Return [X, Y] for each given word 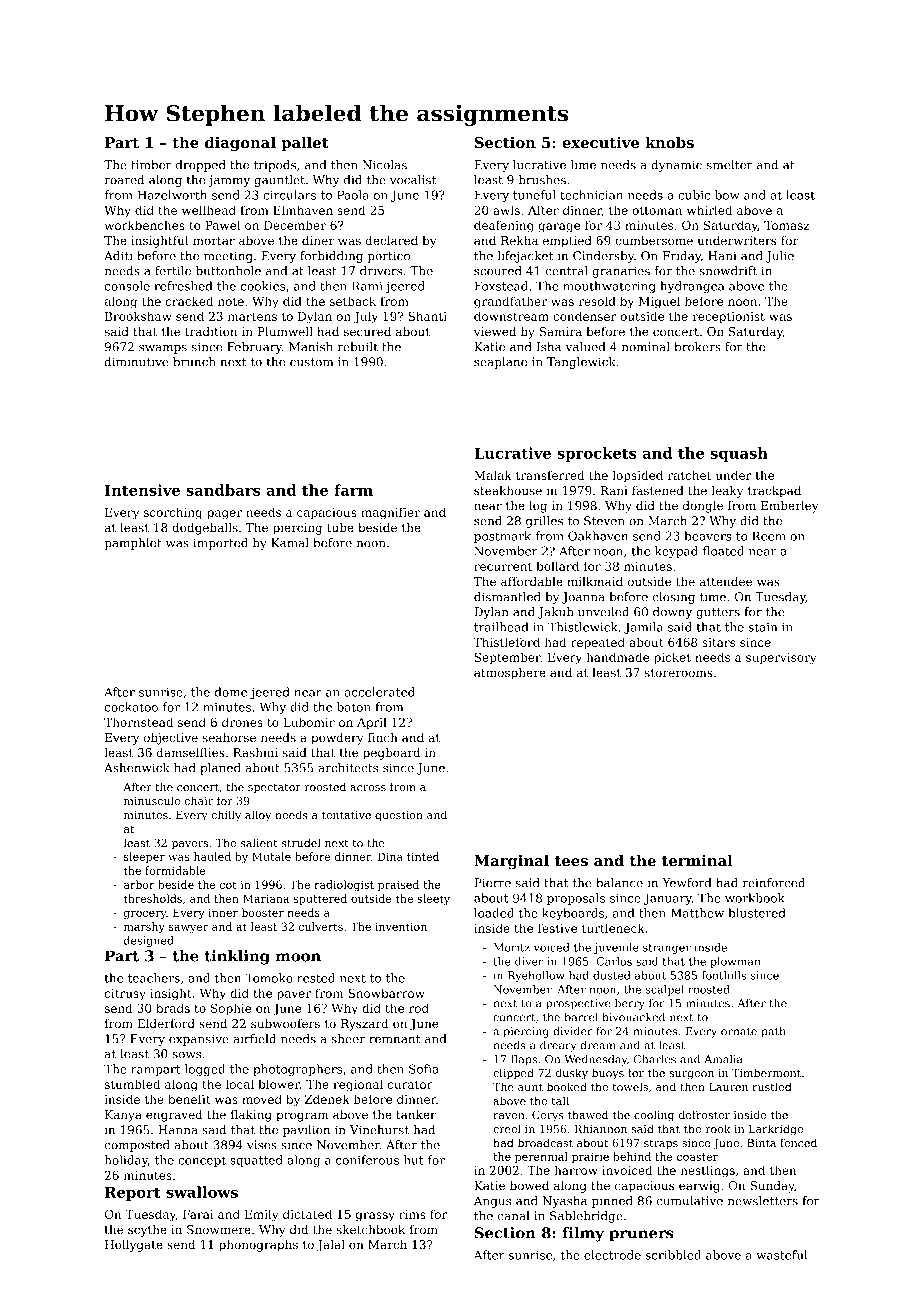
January [668, 899]
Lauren [728, 1087]
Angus [492, 1202]
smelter [730, 165]
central [567, 271]
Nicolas [385, 165]
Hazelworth [172, 195]
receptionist [729, 317]
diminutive [137, 362]
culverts [321, 926]
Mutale [271, 856]
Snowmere [219, 1229]
